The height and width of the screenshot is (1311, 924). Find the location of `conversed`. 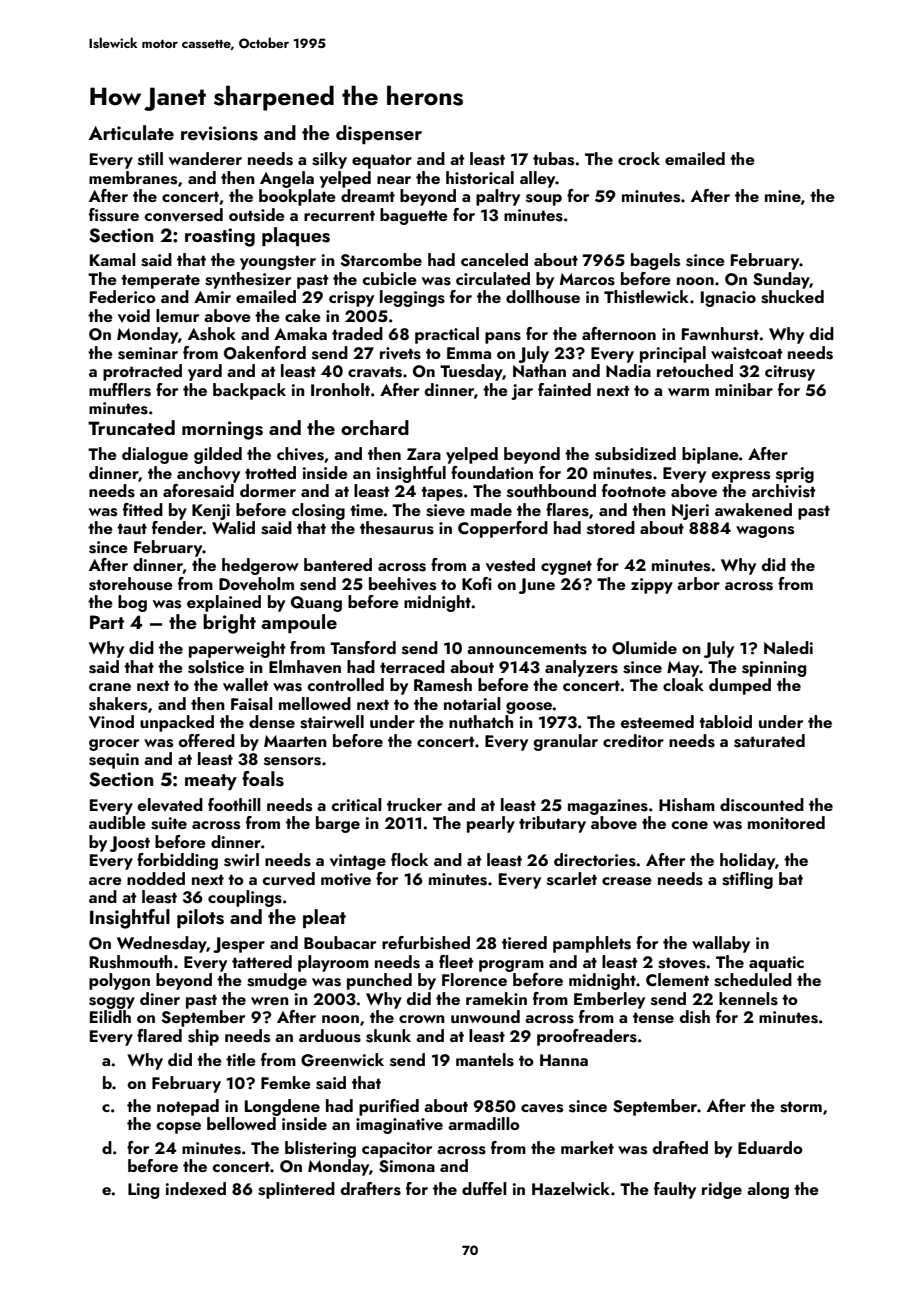

conversed is located at coordinates (184, 215).
